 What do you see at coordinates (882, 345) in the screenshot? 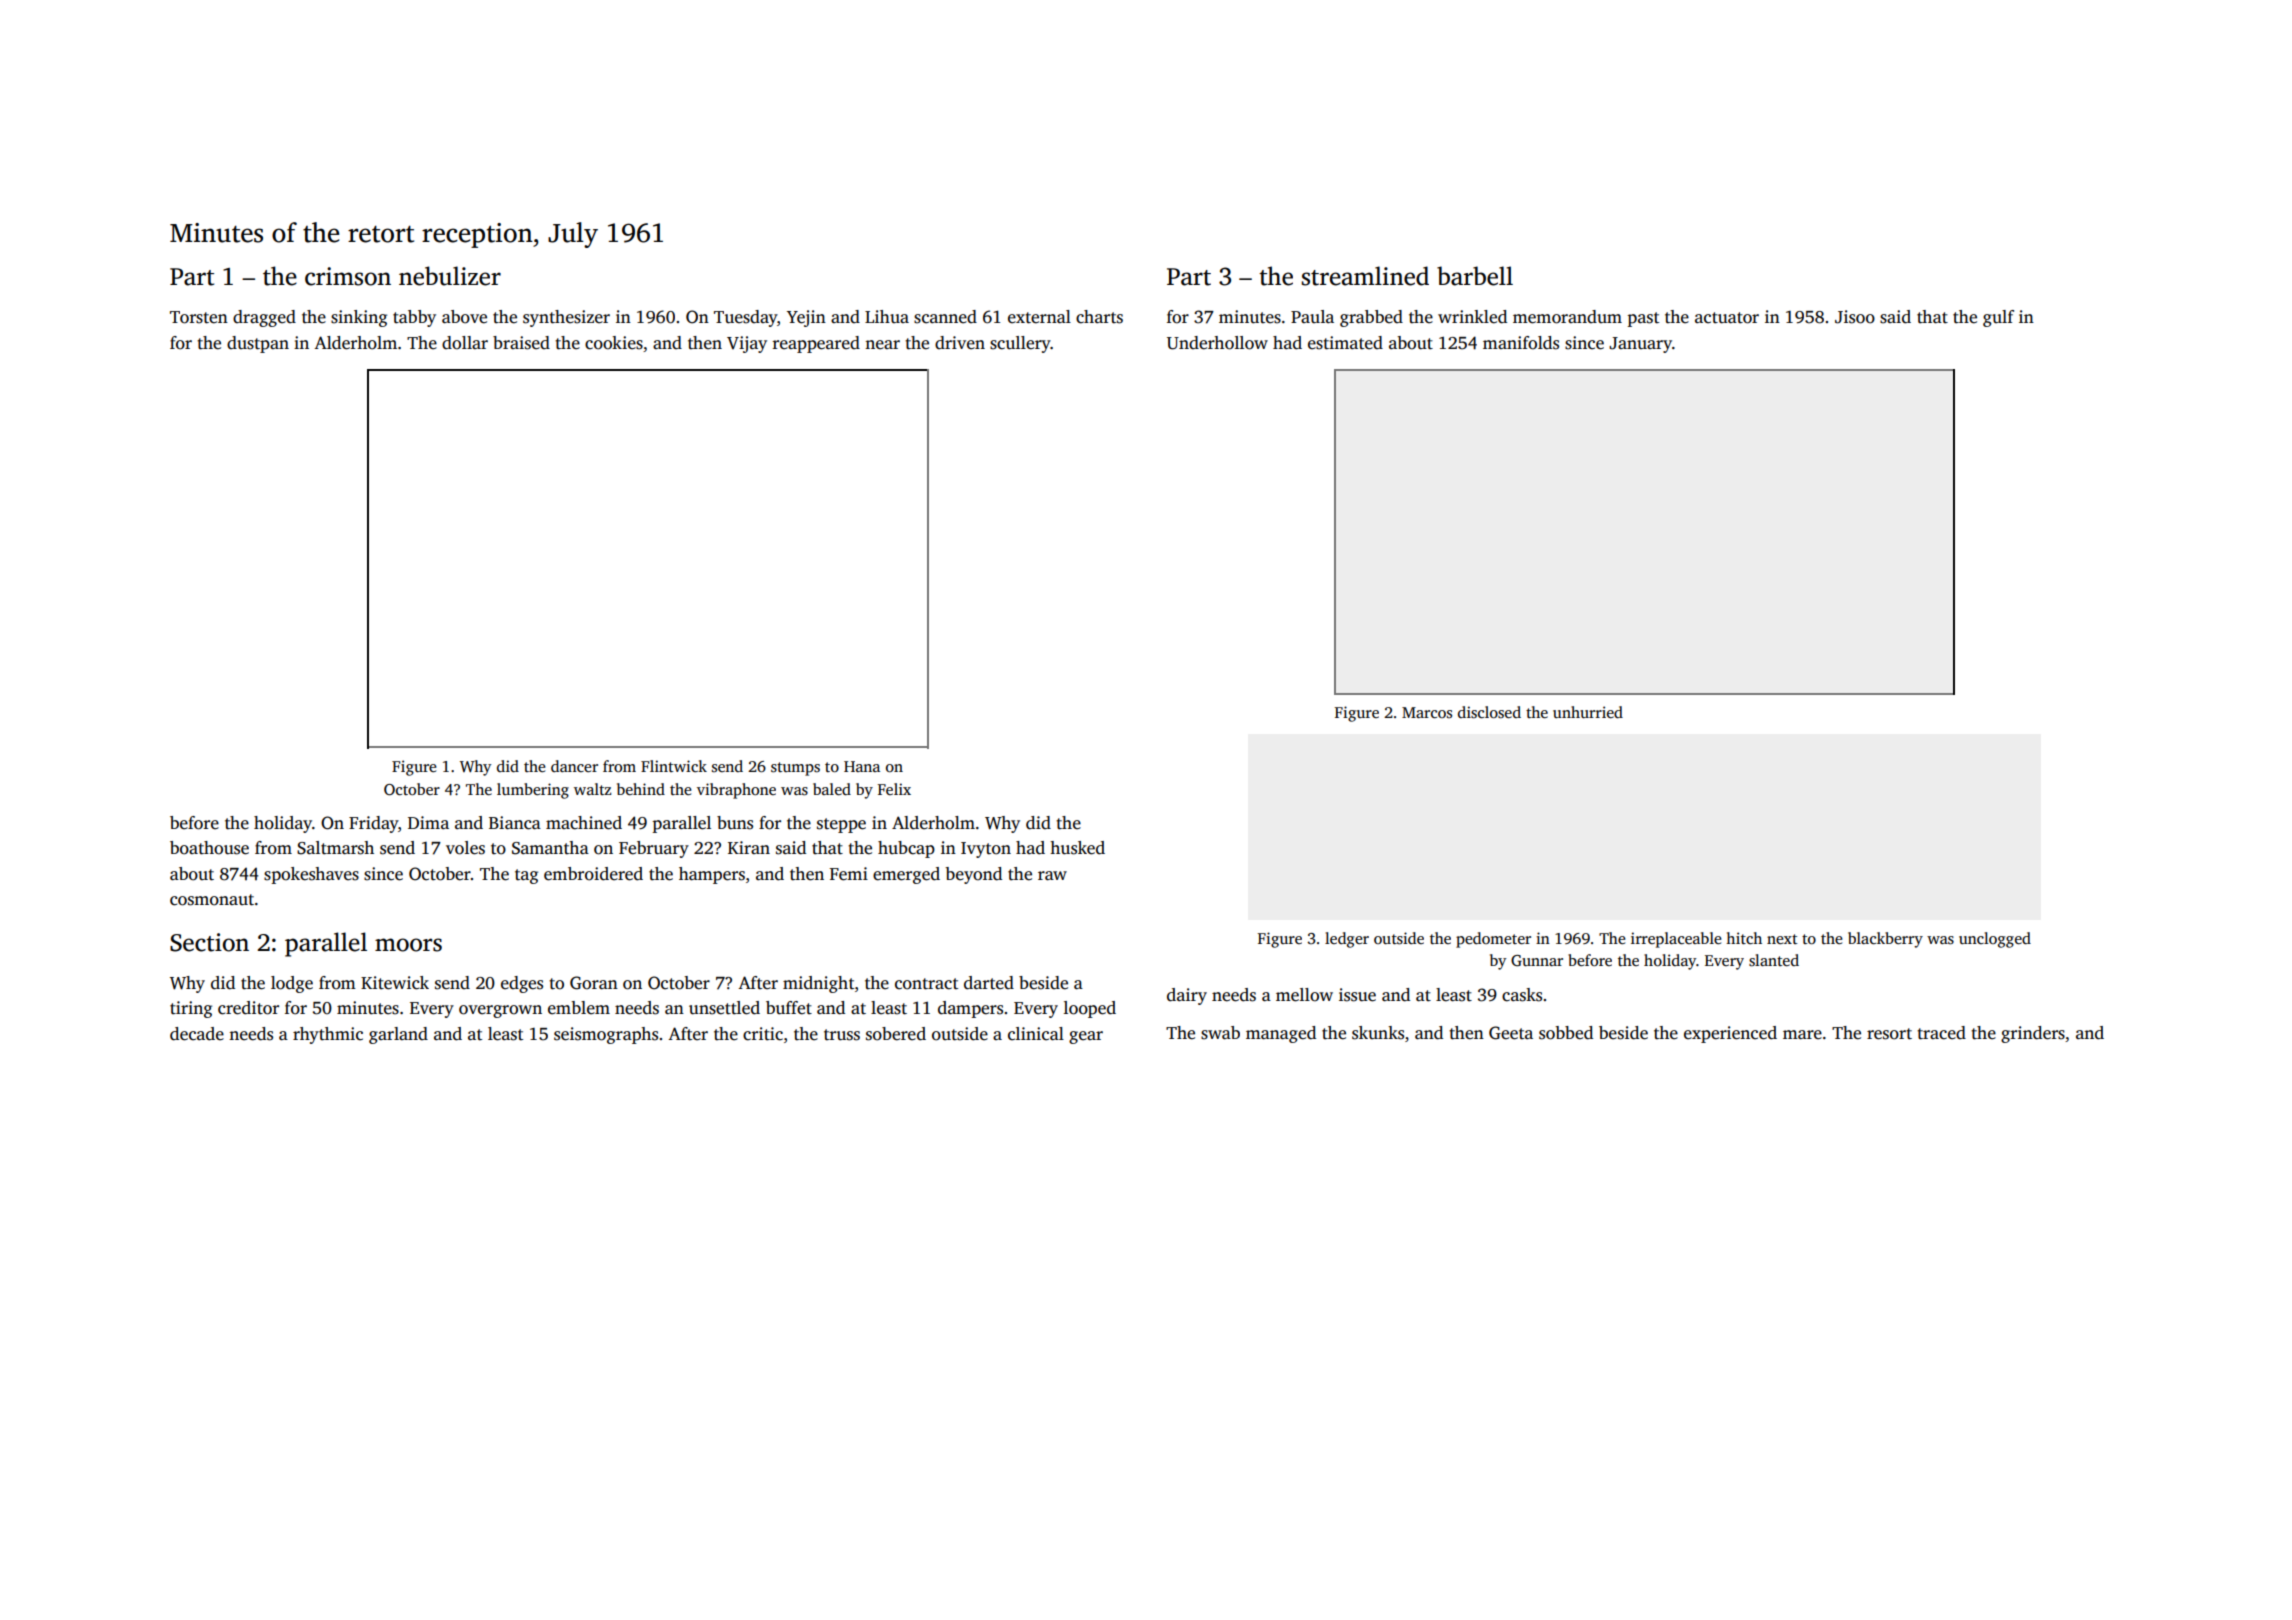
I see `near` at bounding box center [882, 345].
